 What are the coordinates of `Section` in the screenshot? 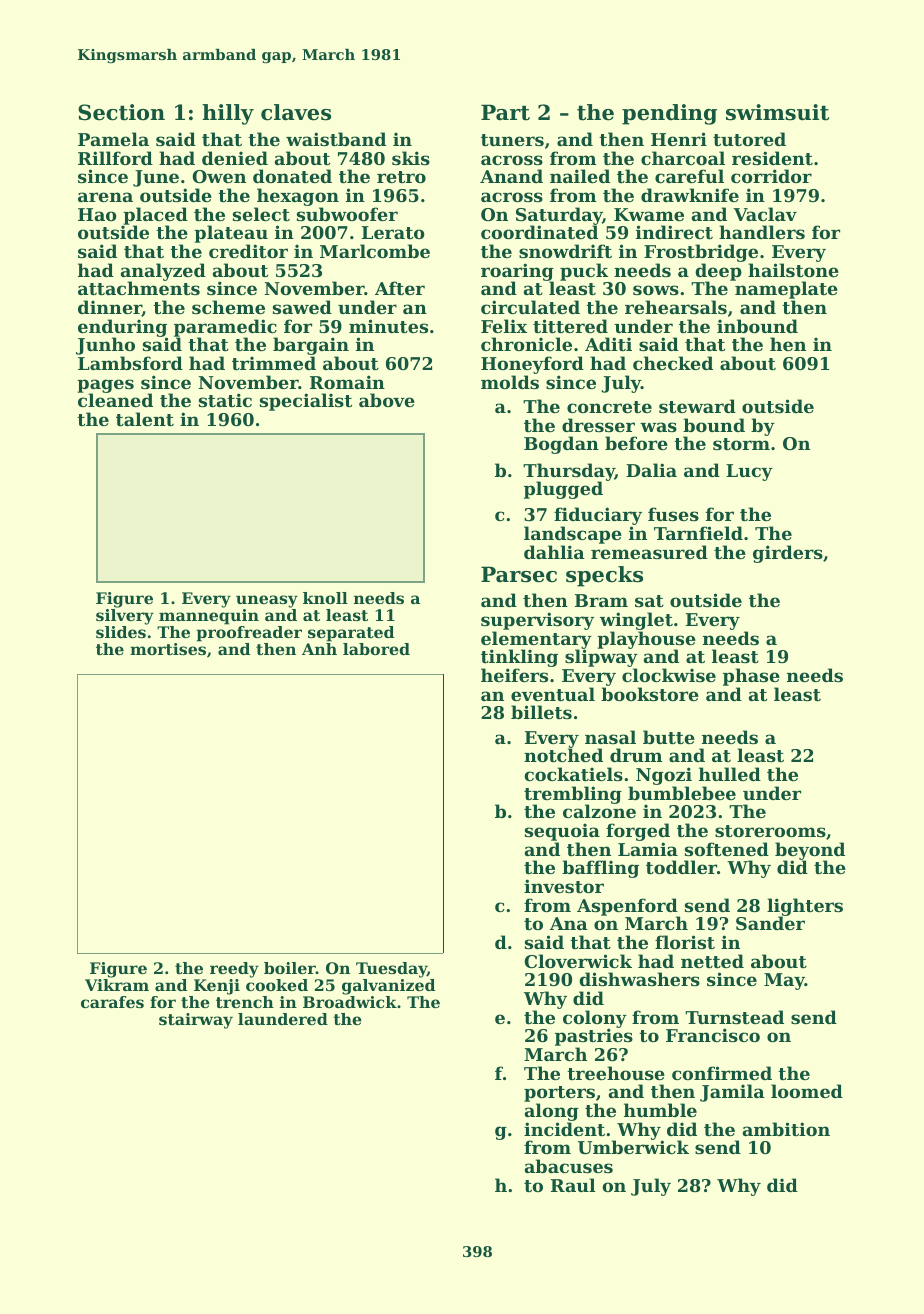 It's located at (121, 112).
